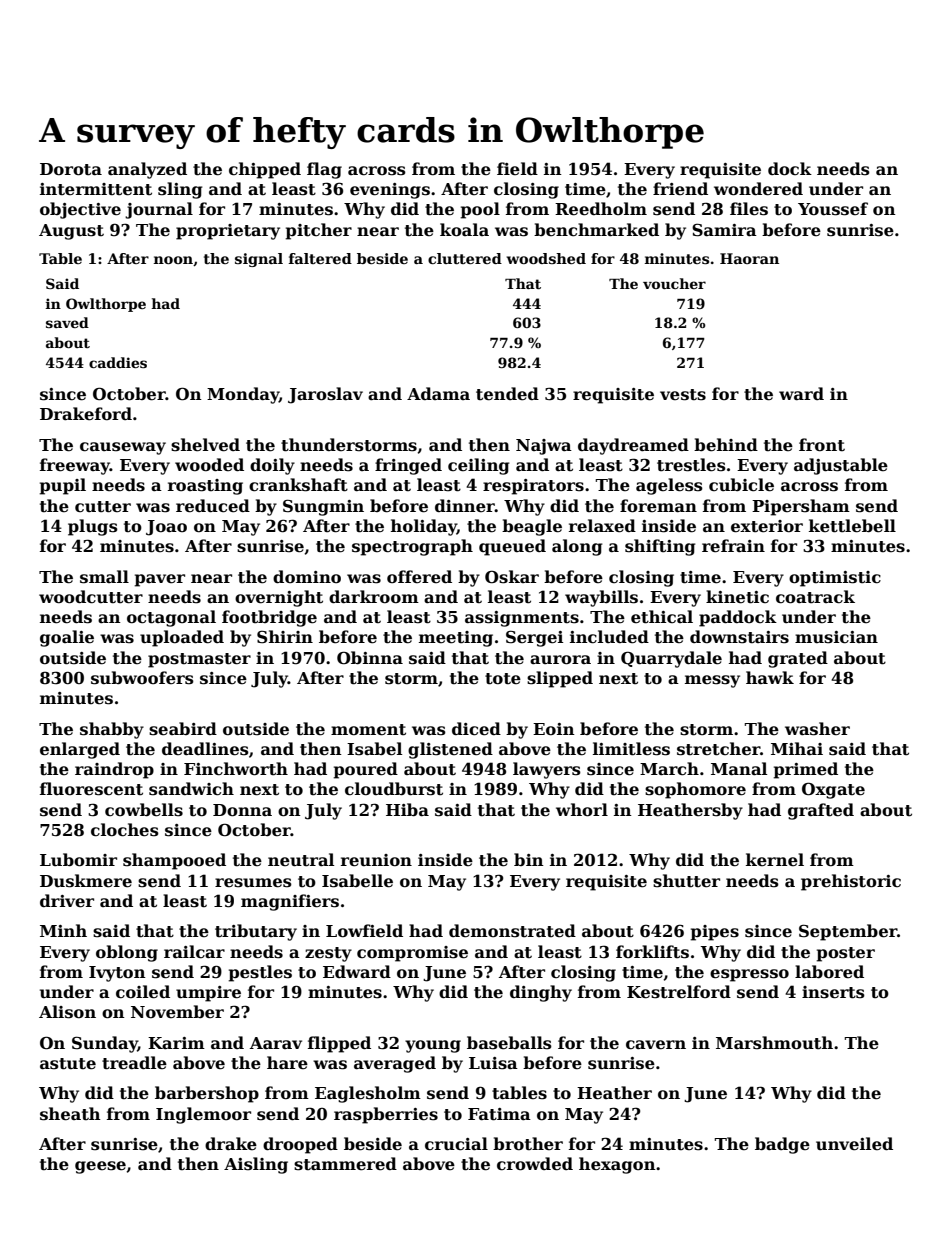 The height and width of the screenshot is (1233, 952). What do you see at coordinates (821, 811) in the screenshot?
I see `grafted` at bounding box center [821, 811].
